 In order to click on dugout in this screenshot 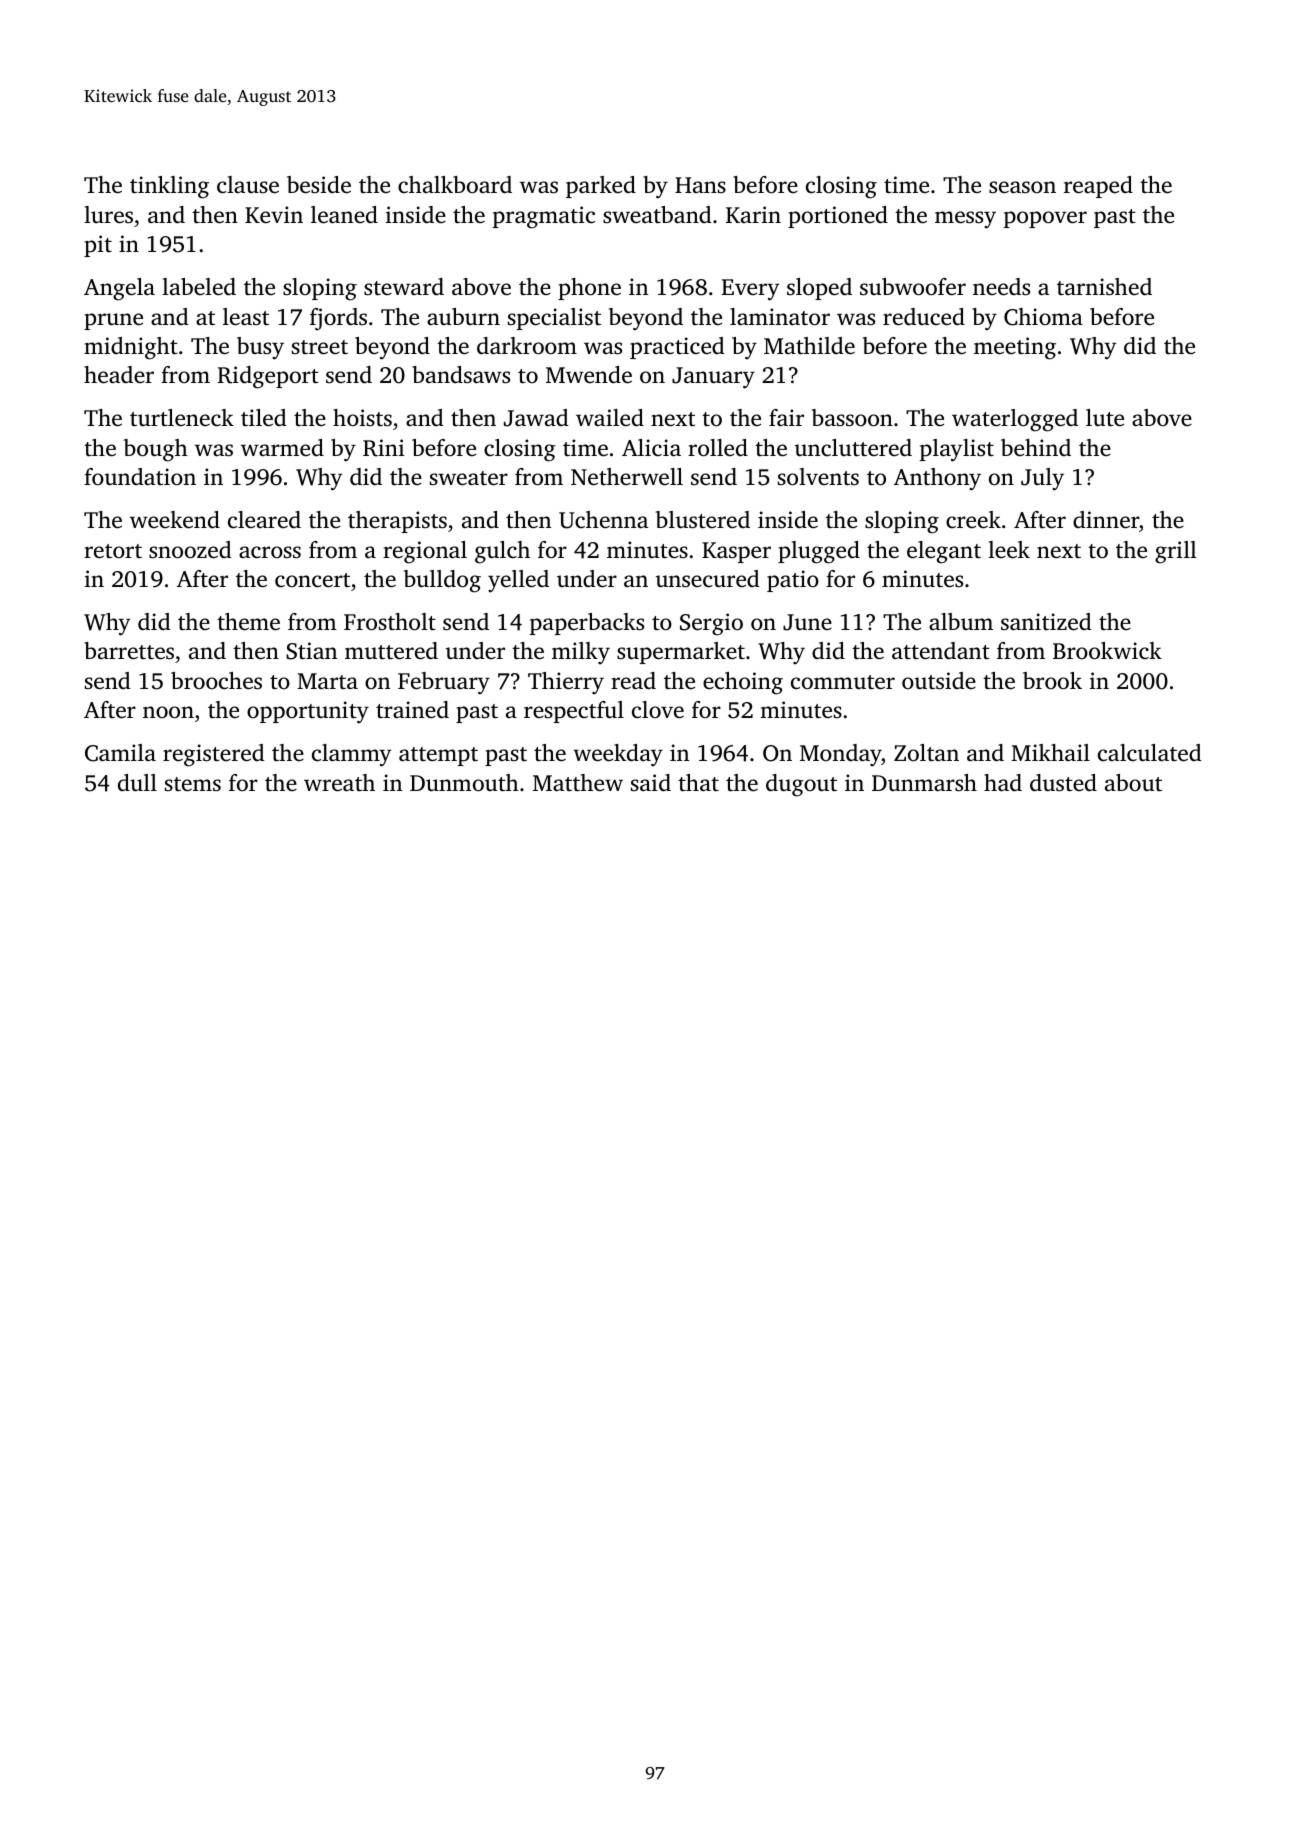, I will do `click(801, 785)`.
